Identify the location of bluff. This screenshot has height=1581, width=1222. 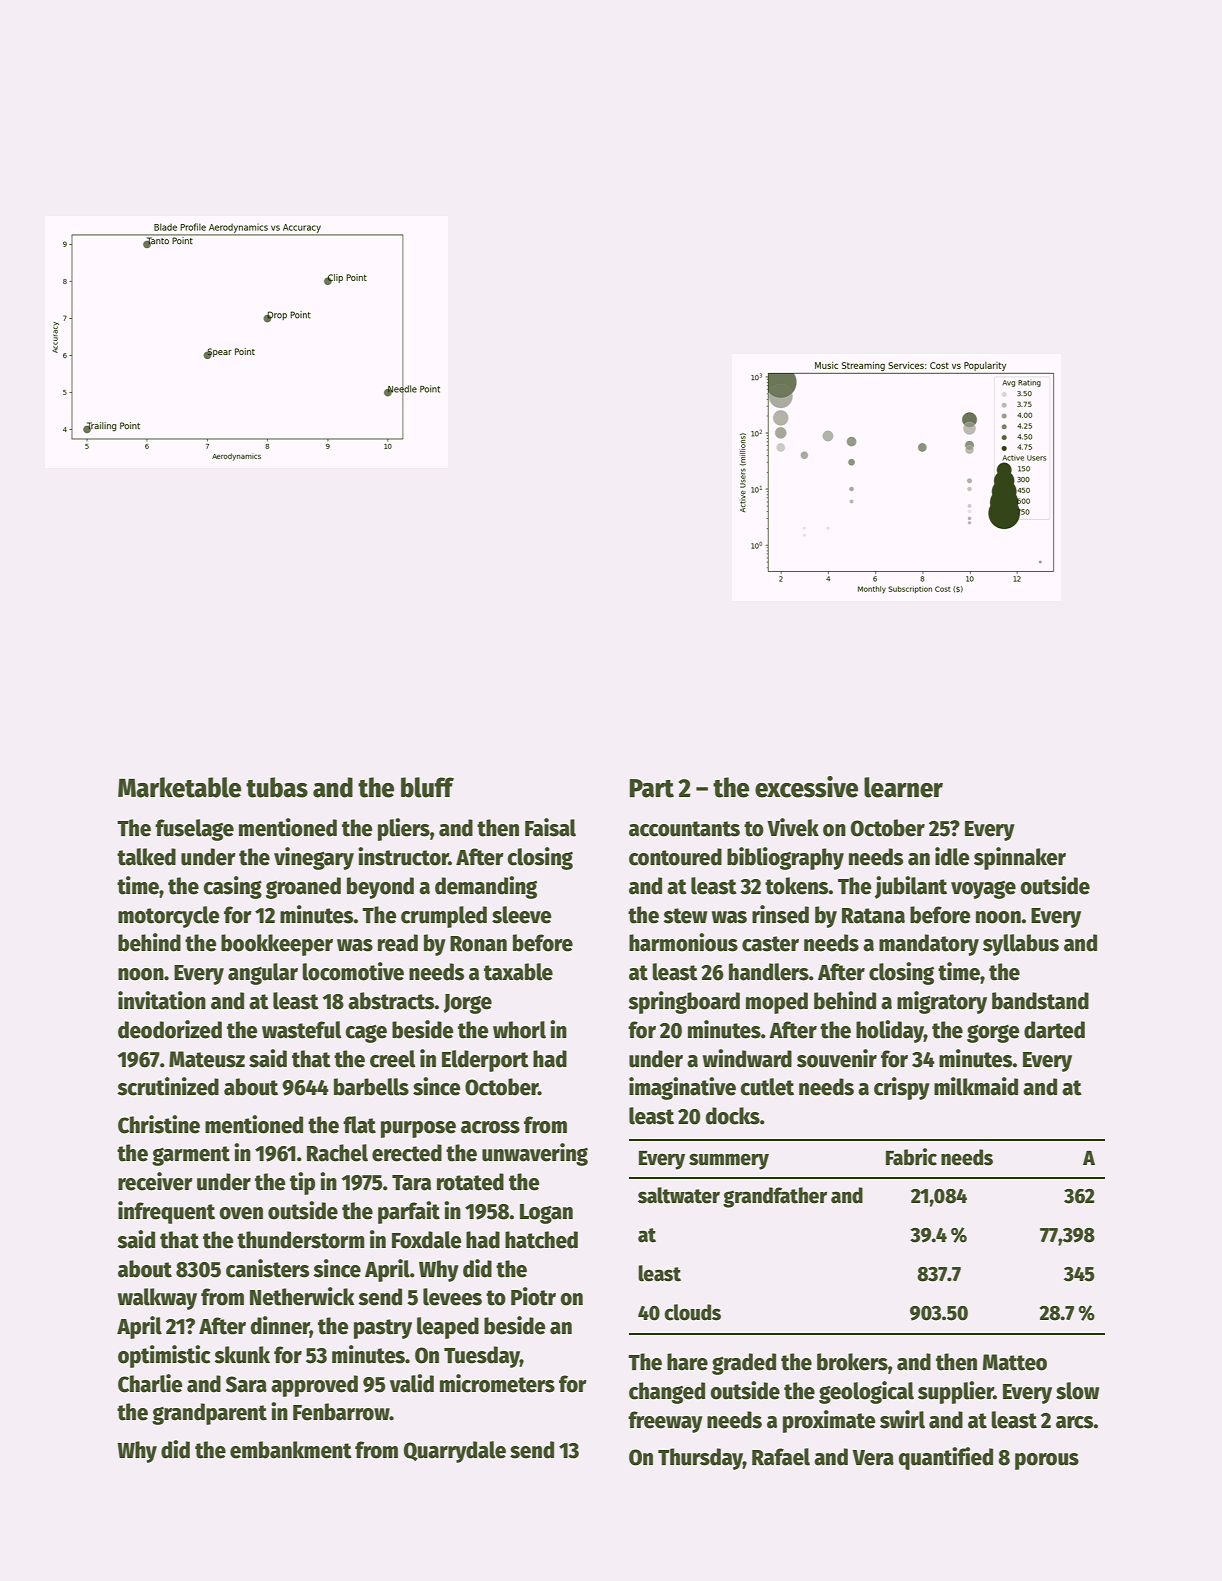
(427, 787).
